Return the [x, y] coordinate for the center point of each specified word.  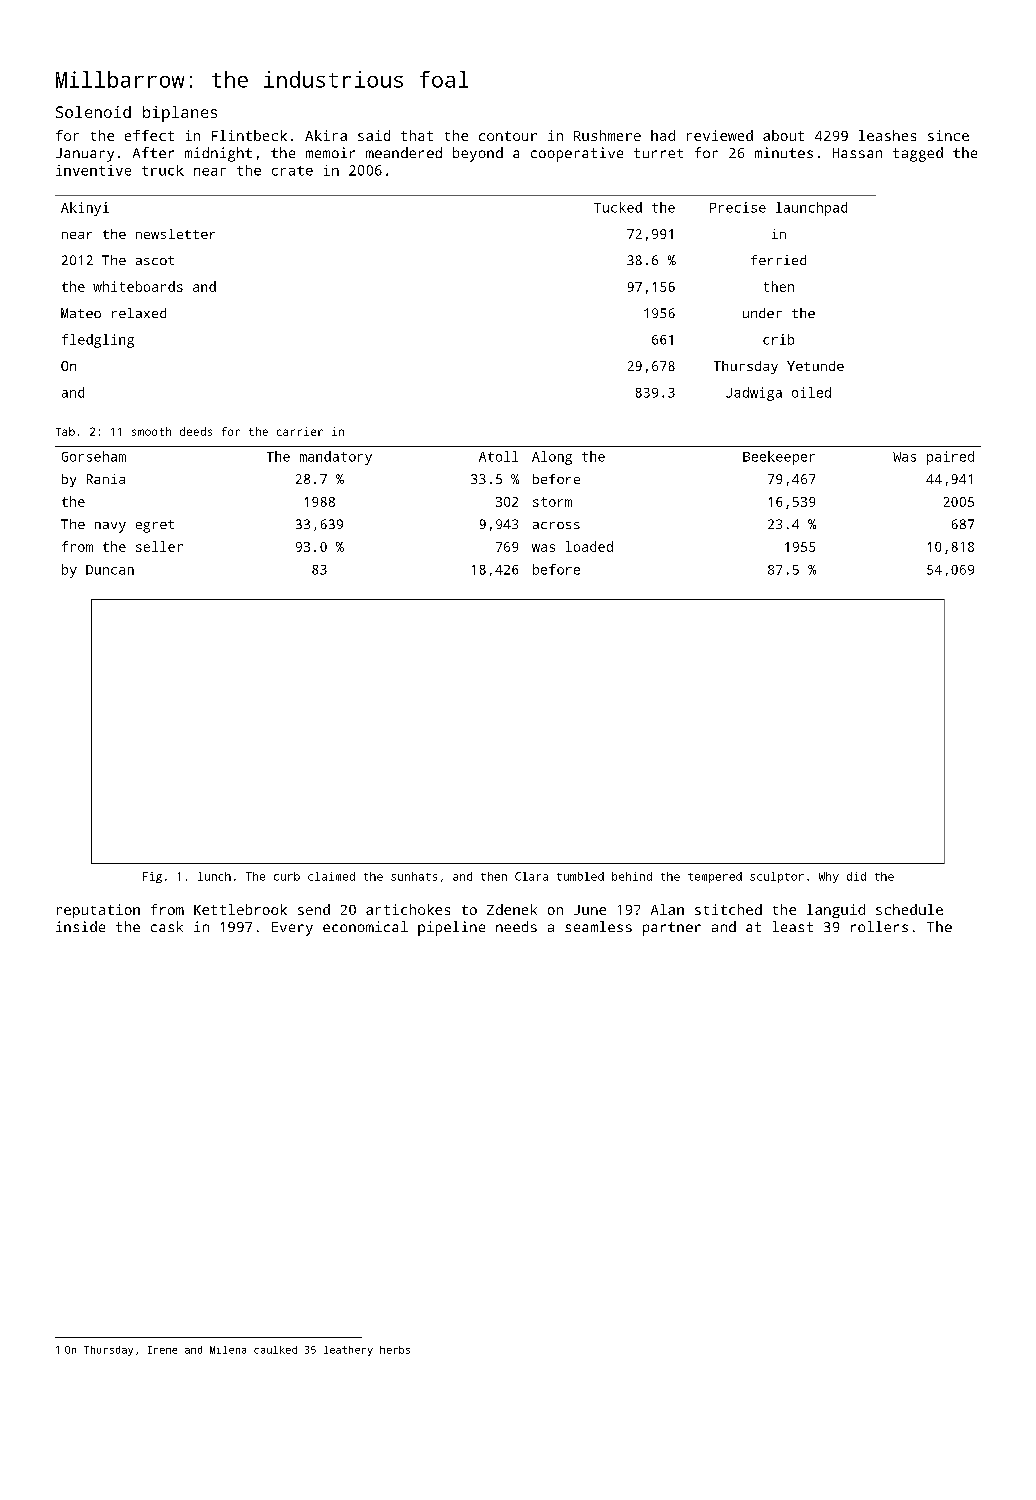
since [948, 135]
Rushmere [607, 135]
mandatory [336, 458]
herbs [395, 1350]
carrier [300, 431]
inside [80, 926]
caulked [275, 1350]
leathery [348, 1351]
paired [950, 458]
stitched [728, 909]
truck [163, 170]
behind [632, 876]
